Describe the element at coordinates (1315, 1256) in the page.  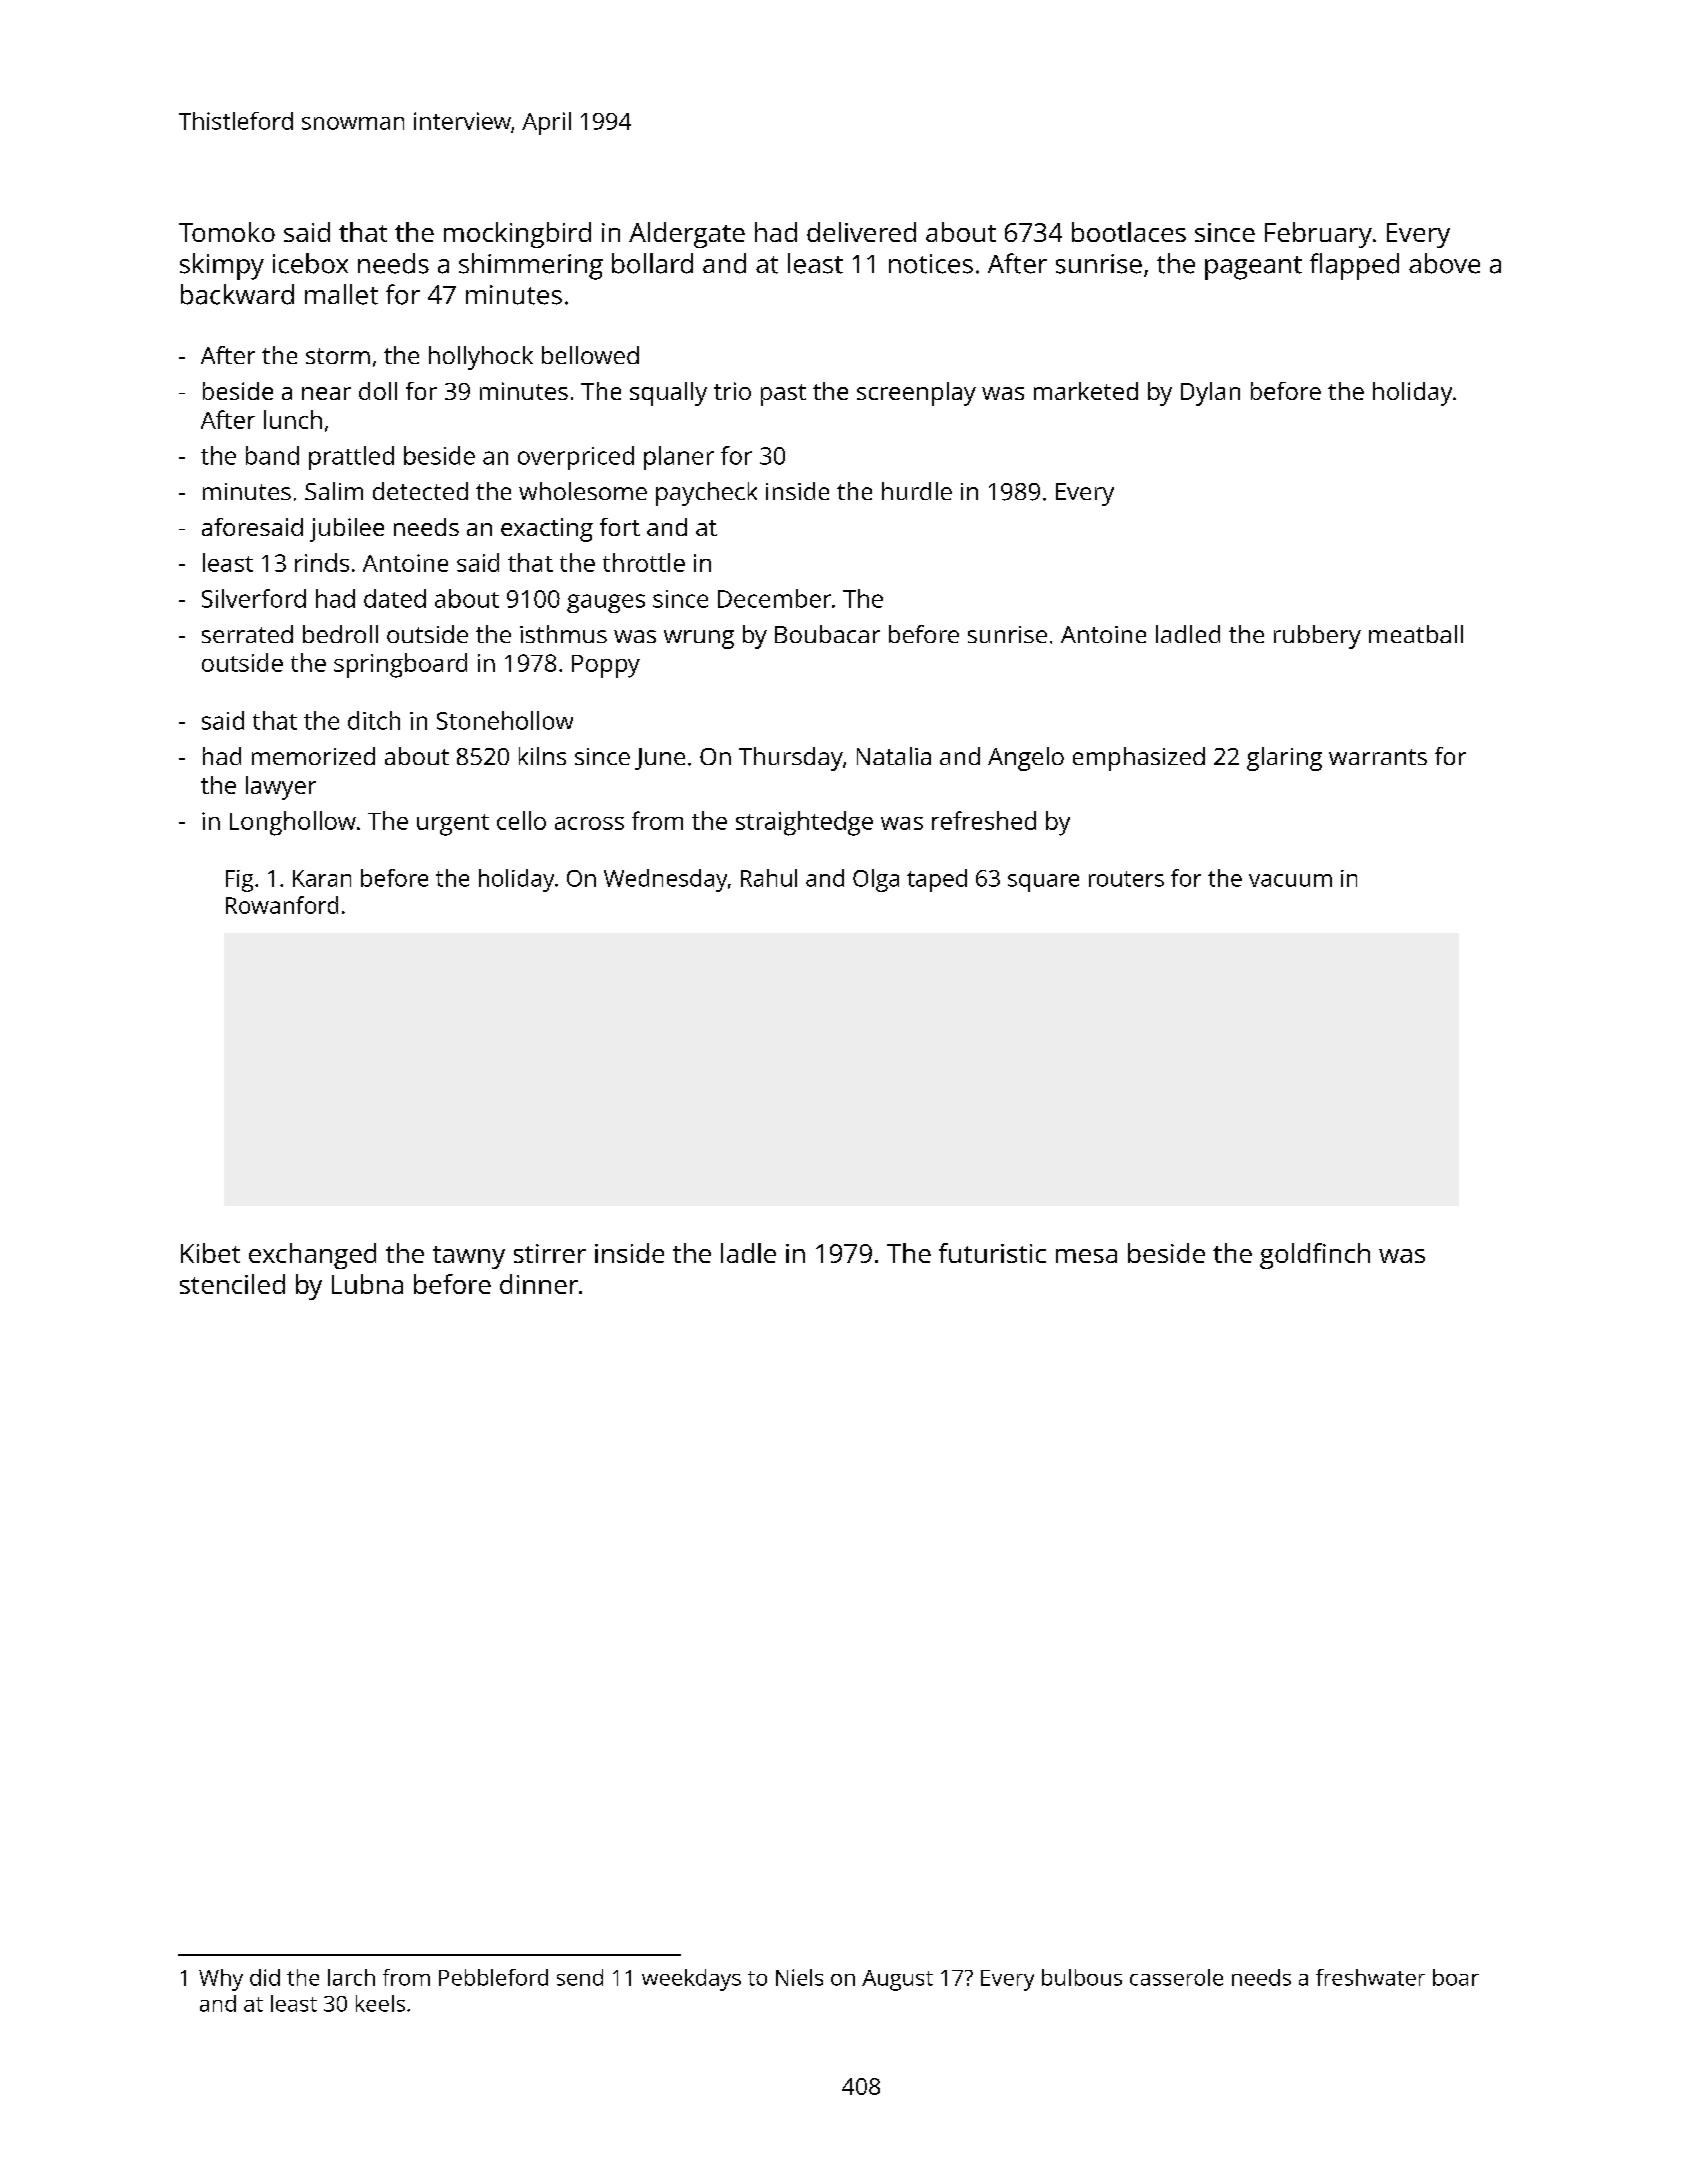
I see `goldfinch` at that location.
